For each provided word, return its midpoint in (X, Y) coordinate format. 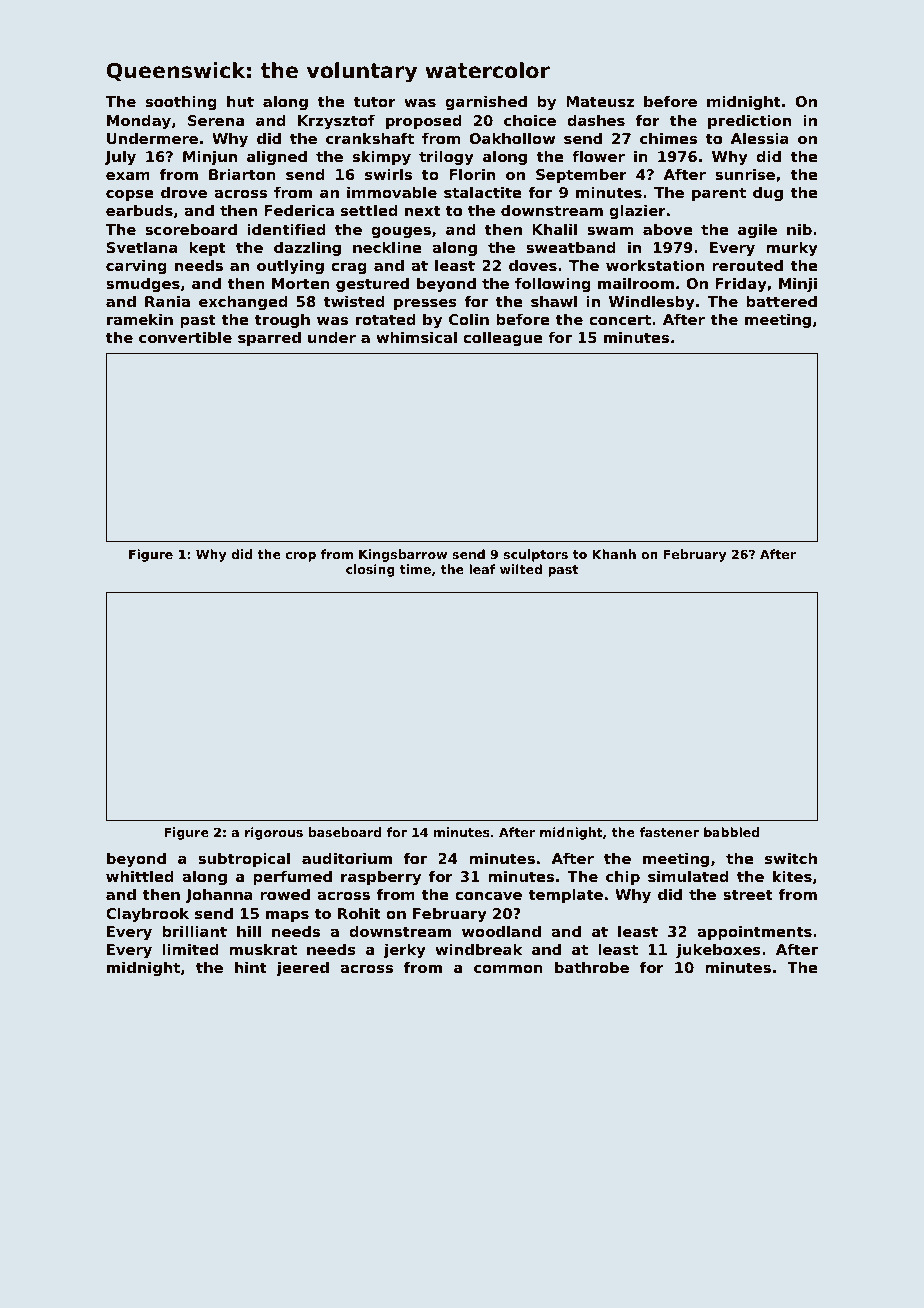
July (120, 158)
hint (251, 967)
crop (301, 557)
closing (370, 570)
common (508, 969)
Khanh (614, 554)
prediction (749, 122)
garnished (486, 103)
